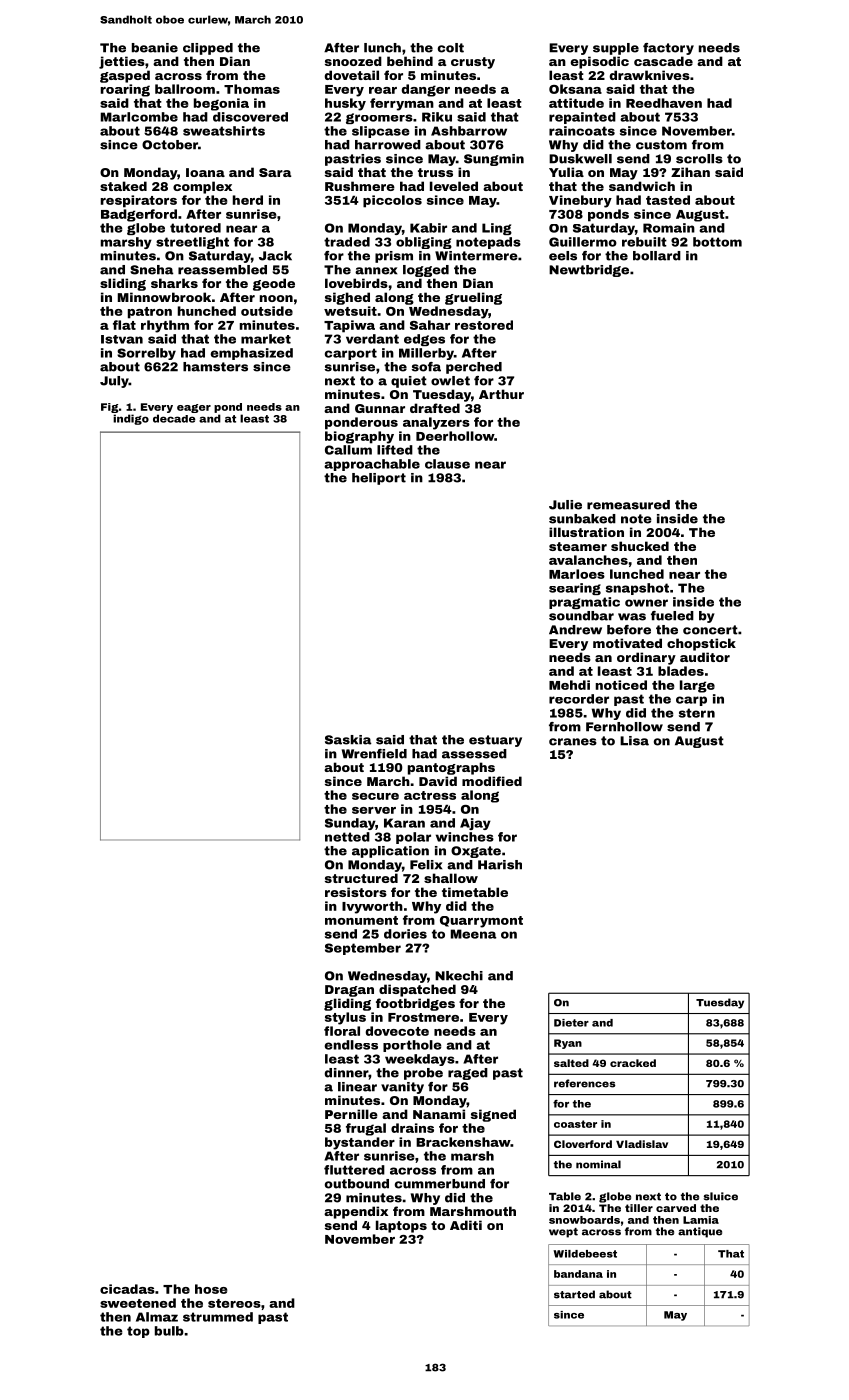 This page has height=1400, width=849. What do you see at coordinates (218, 1317) in the page?
I see `strummed` at bounding box center [218, 1317].
